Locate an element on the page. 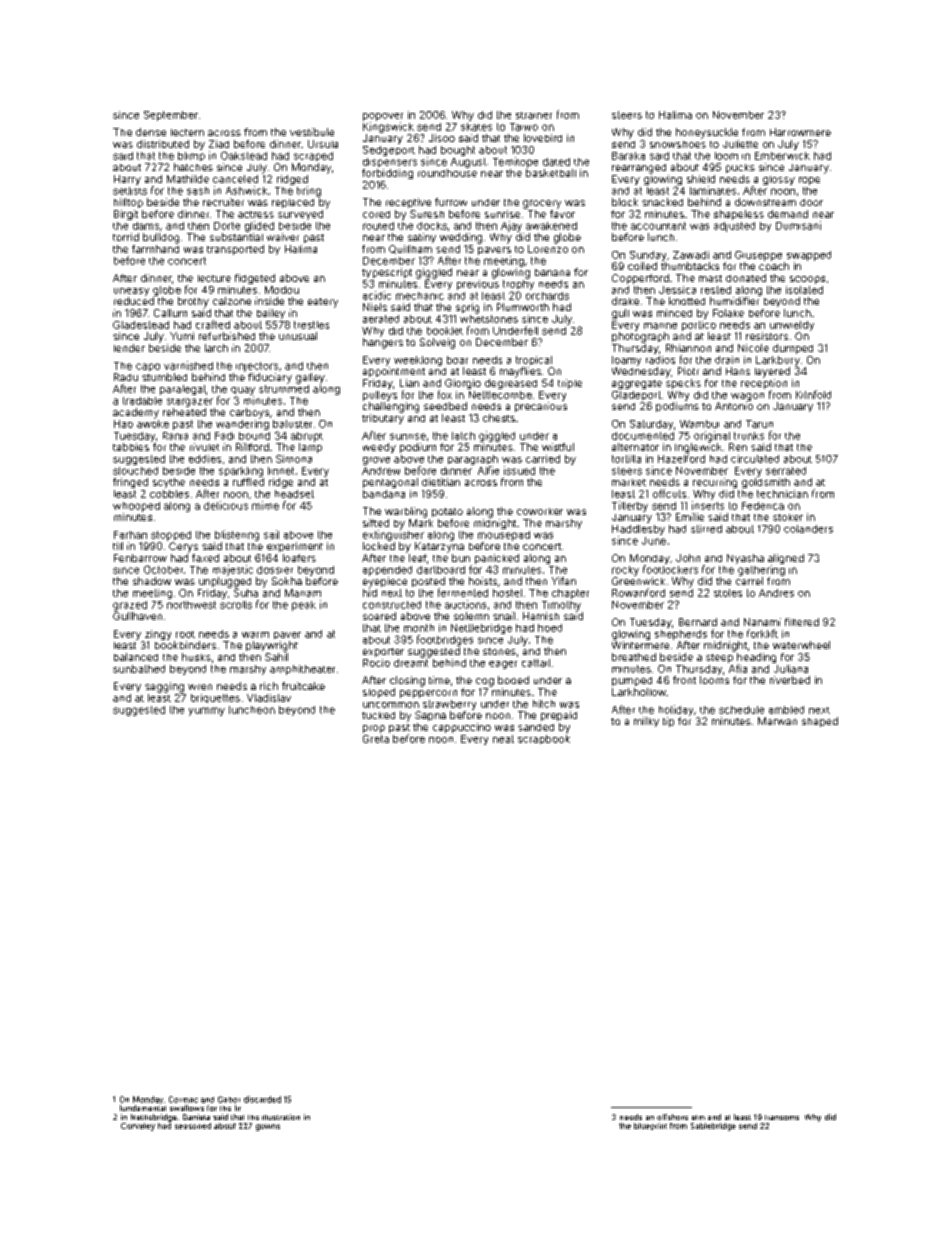 The width and height of the page is (952, 1233). layered is located at coordinates (772, 372).
